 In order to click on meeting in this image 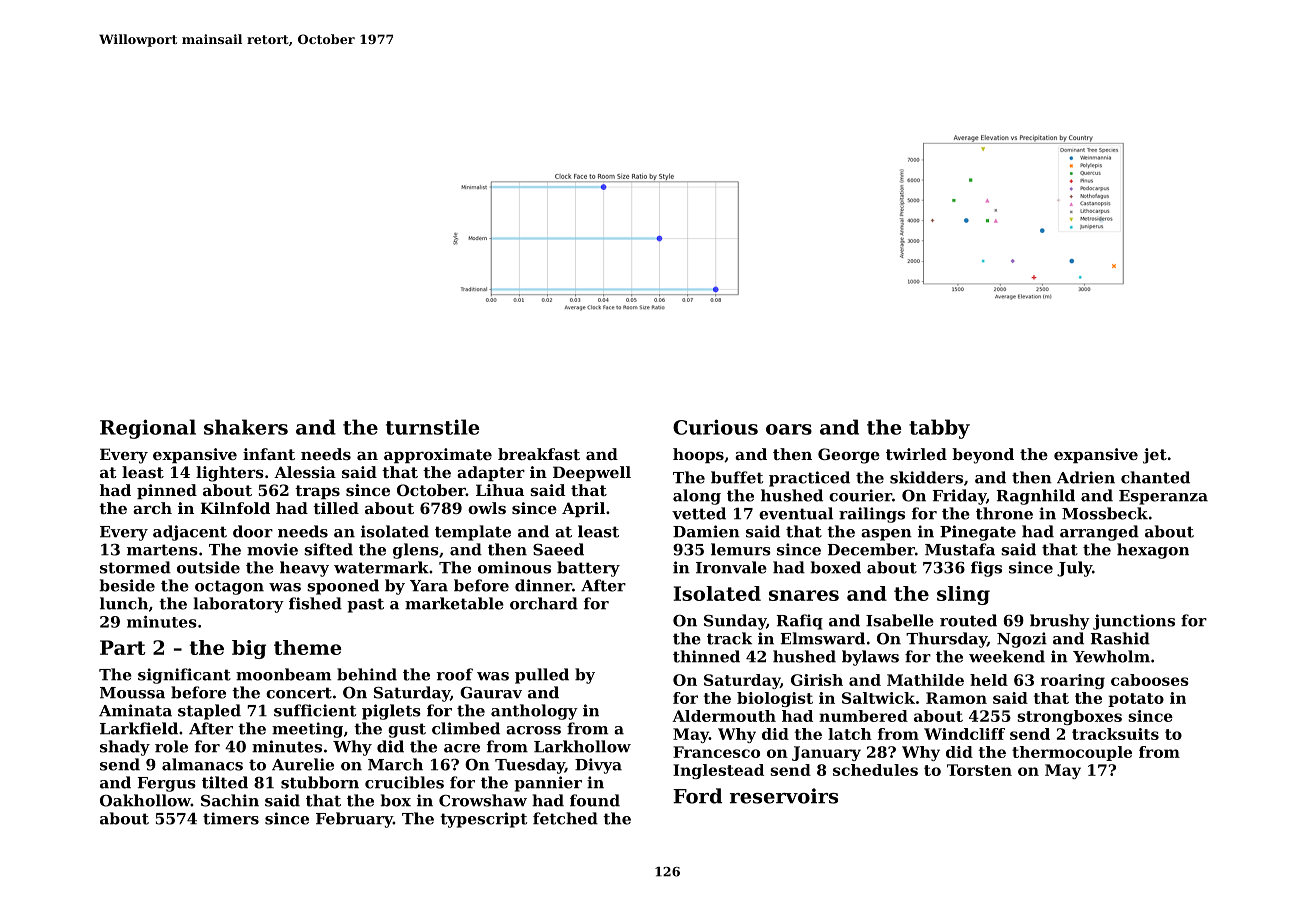, I will do `click(307, 730)`.
